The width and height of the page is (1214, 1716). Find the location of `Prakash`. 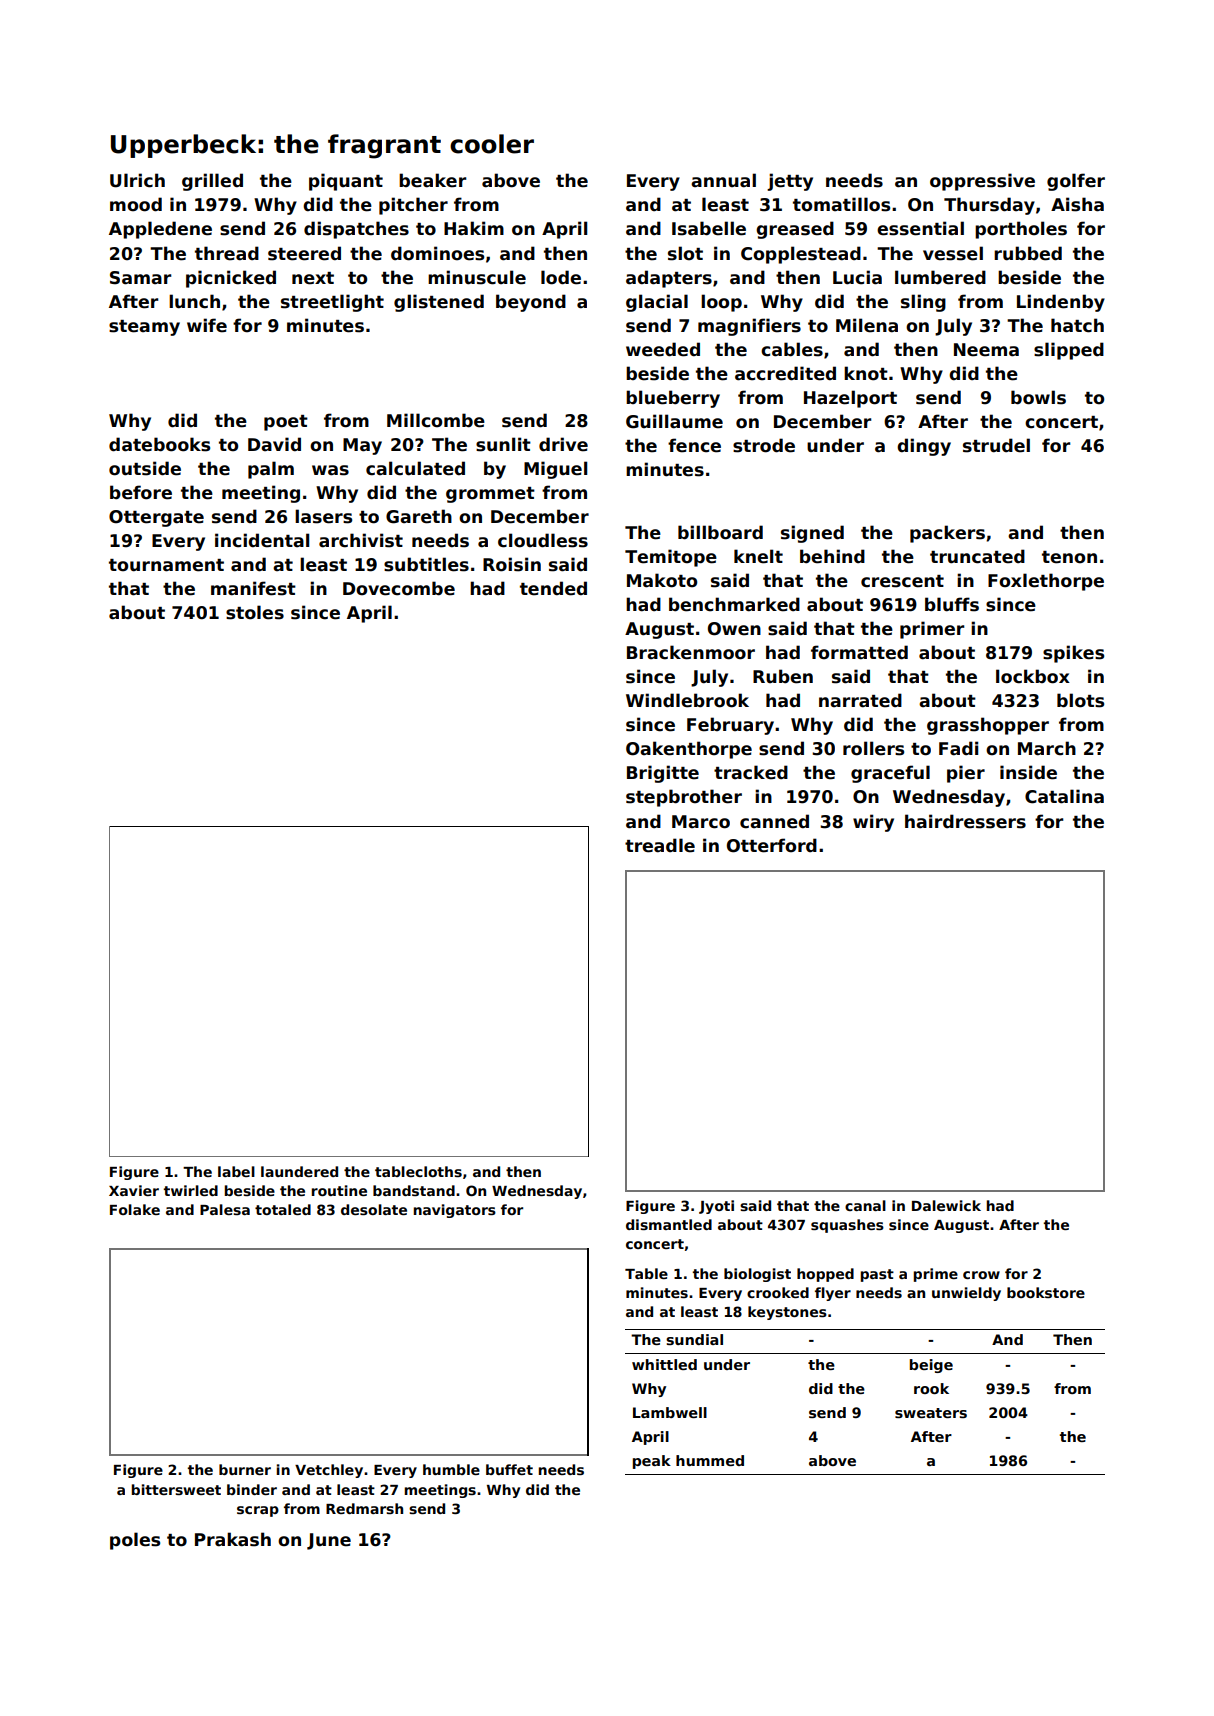

Prakash is located at coordinates (233, 1539).
